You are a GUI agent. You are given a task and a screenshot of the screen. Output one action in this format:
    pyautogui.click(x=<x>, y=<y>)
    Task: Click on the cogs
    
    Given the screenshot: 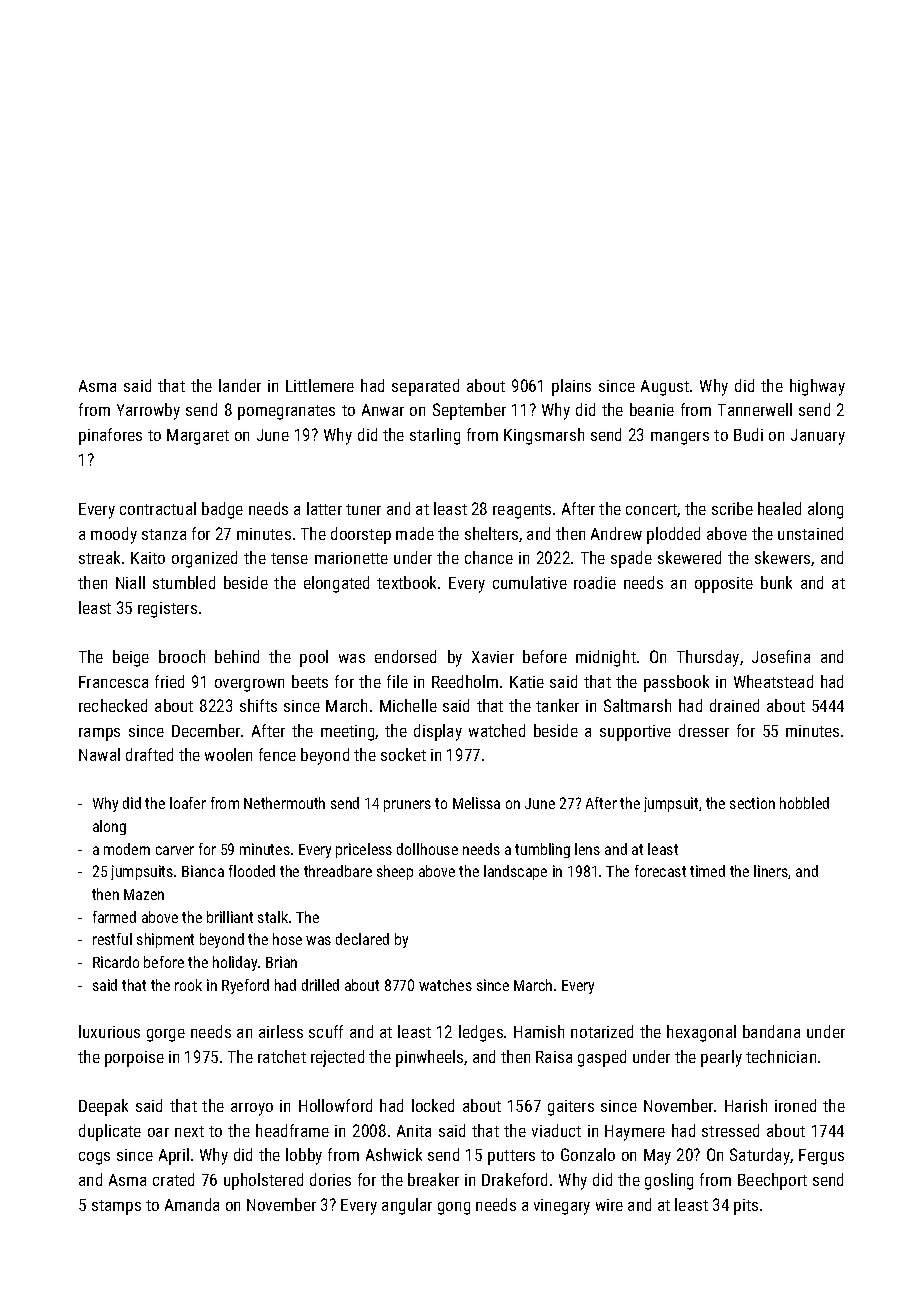 What is the action you would take?
    pyautogui.click(x=94, y=1158)
